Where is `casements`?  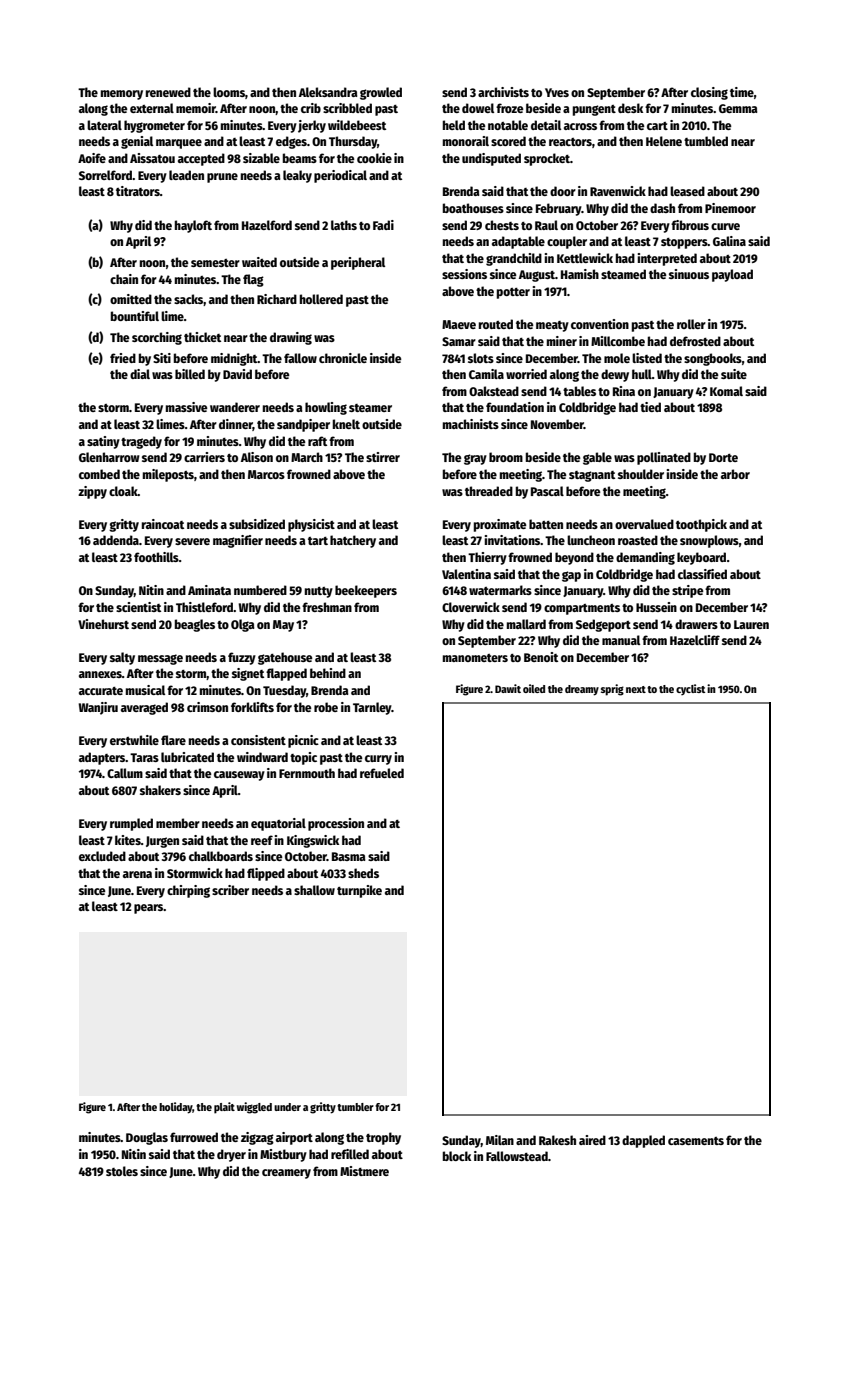 casements is located at coordinates (696, 1141).
